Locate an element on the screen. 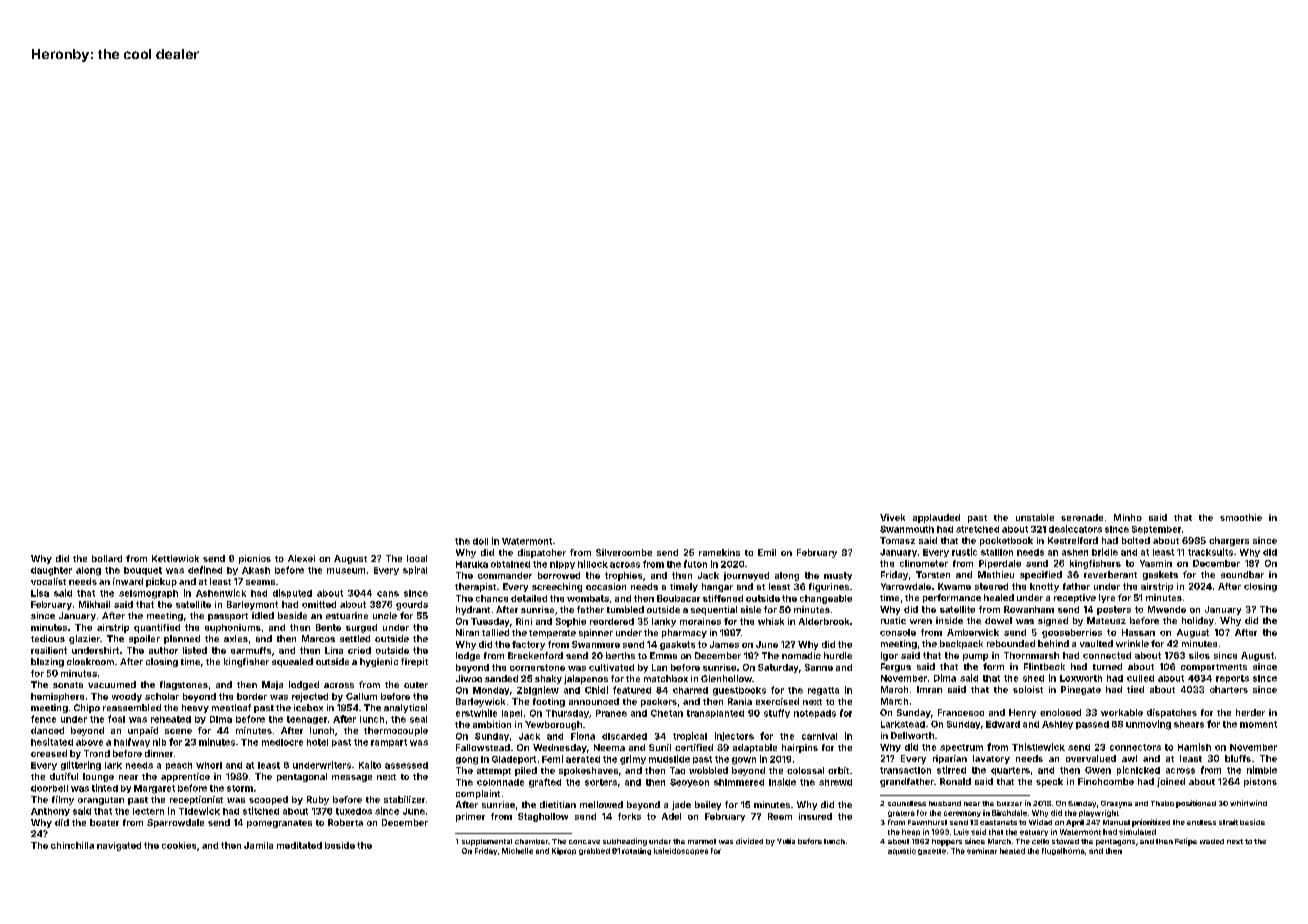  tracksuits is located at coordinates (1210, 552).
